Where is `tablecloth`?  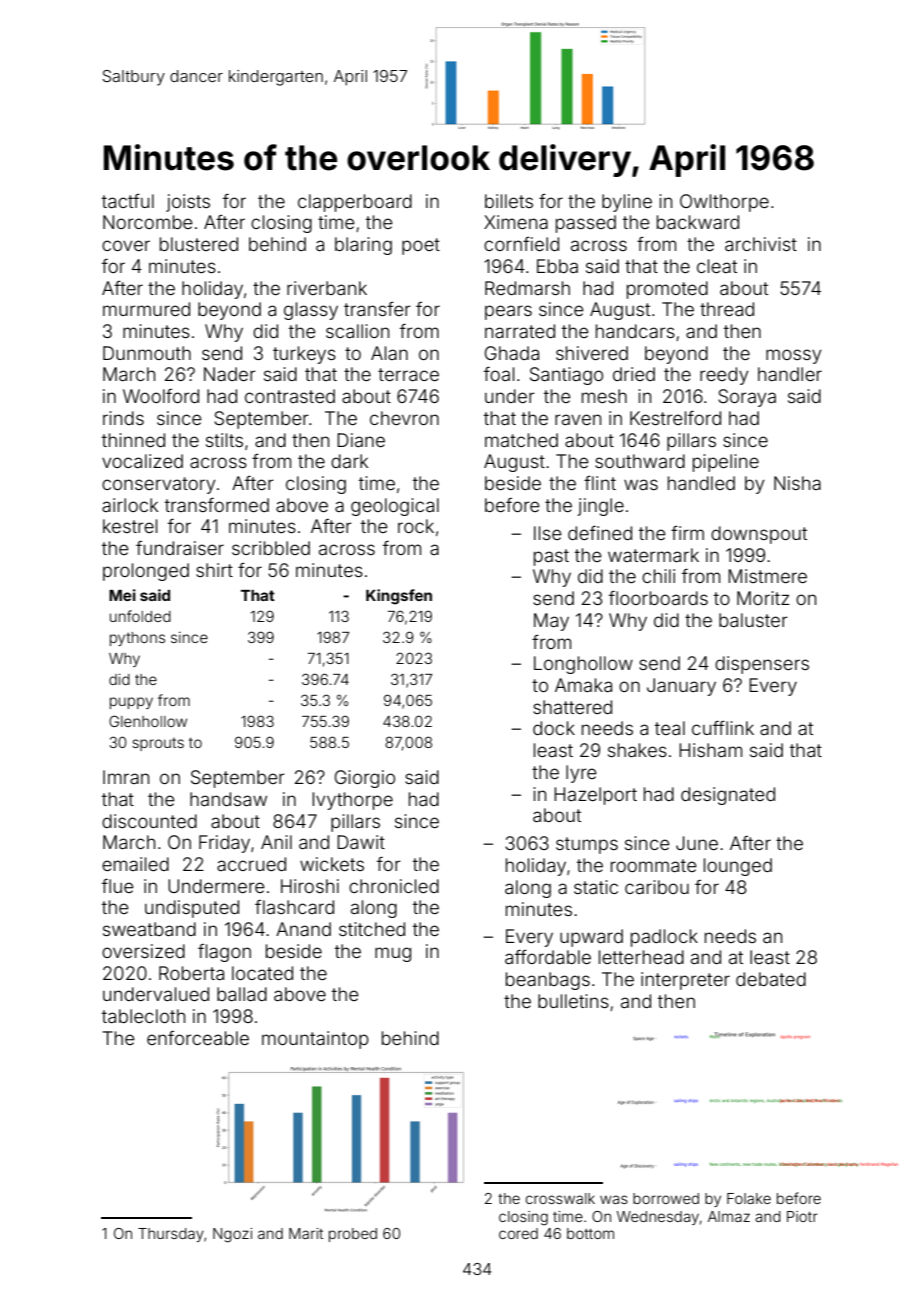
tablecloth is located at coordinates (143, 1016).
